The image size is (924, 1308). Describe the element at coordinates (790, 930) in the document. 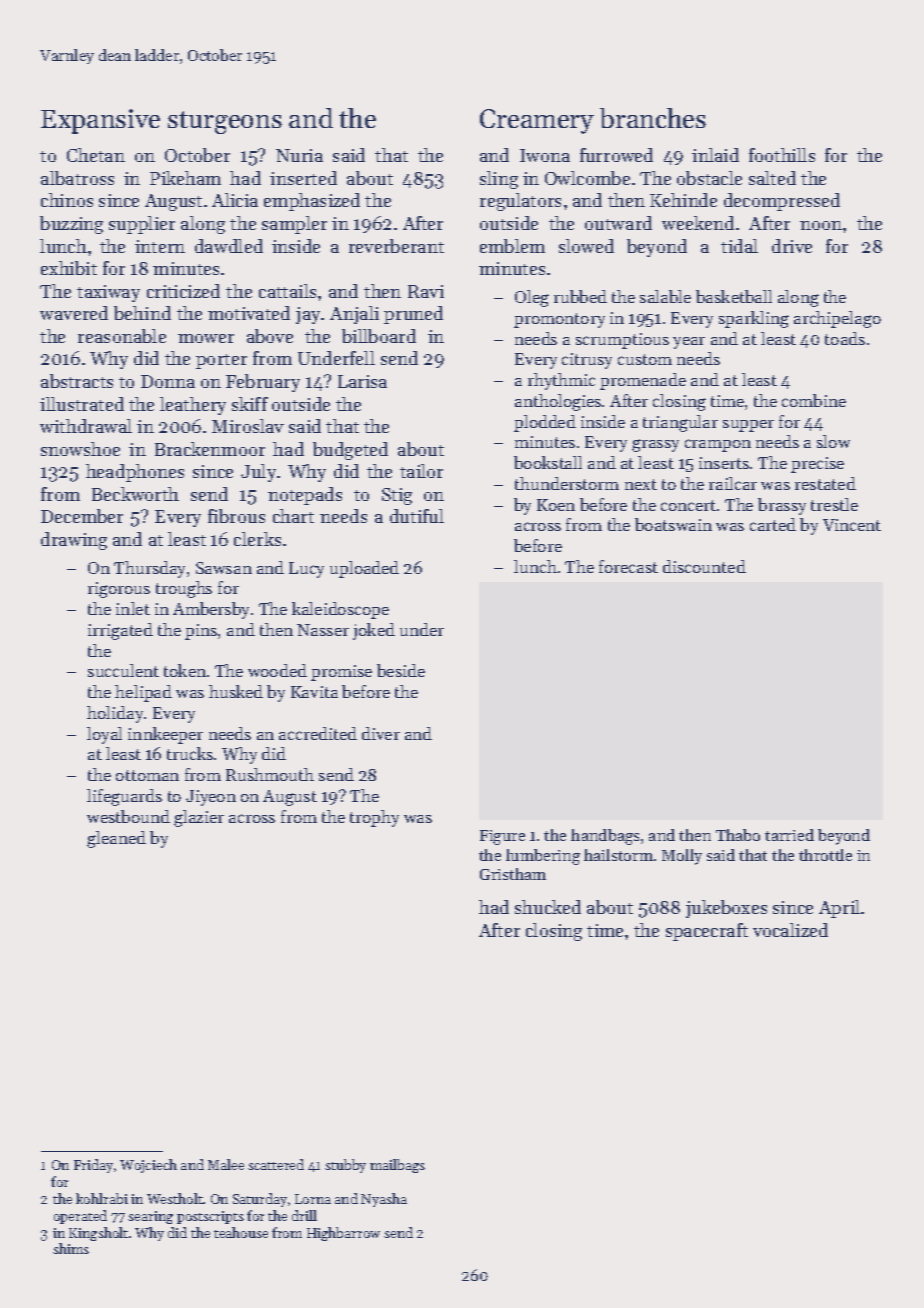

I see `vocalized` at that location.
